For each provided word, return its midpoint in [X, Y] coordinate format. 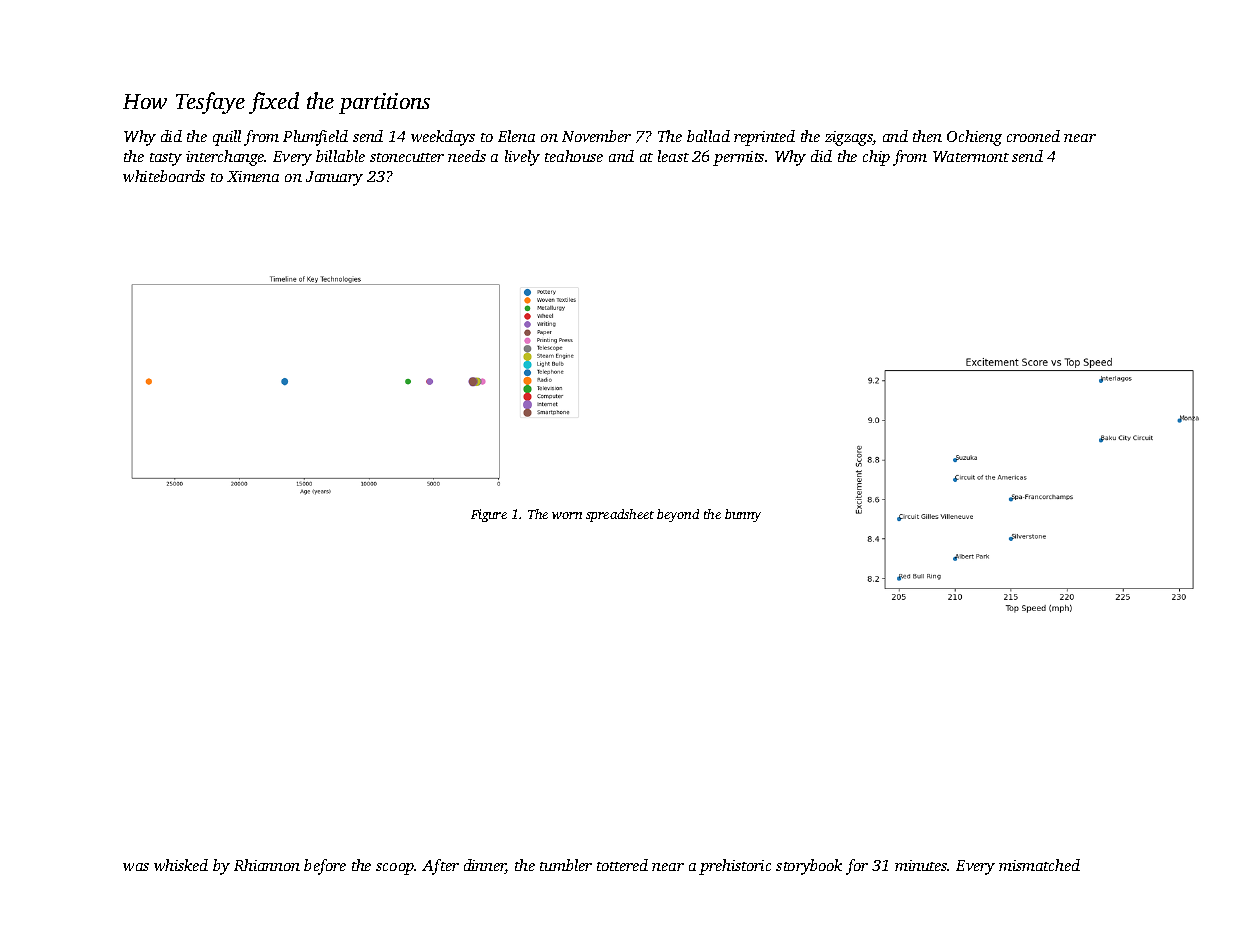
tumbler [566, 865]
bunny [743, 515]
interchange [225, 158]
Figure [489, 515]
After [440, 867]
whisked [181, 865]
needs [467, 156]
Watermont [971, 156]
